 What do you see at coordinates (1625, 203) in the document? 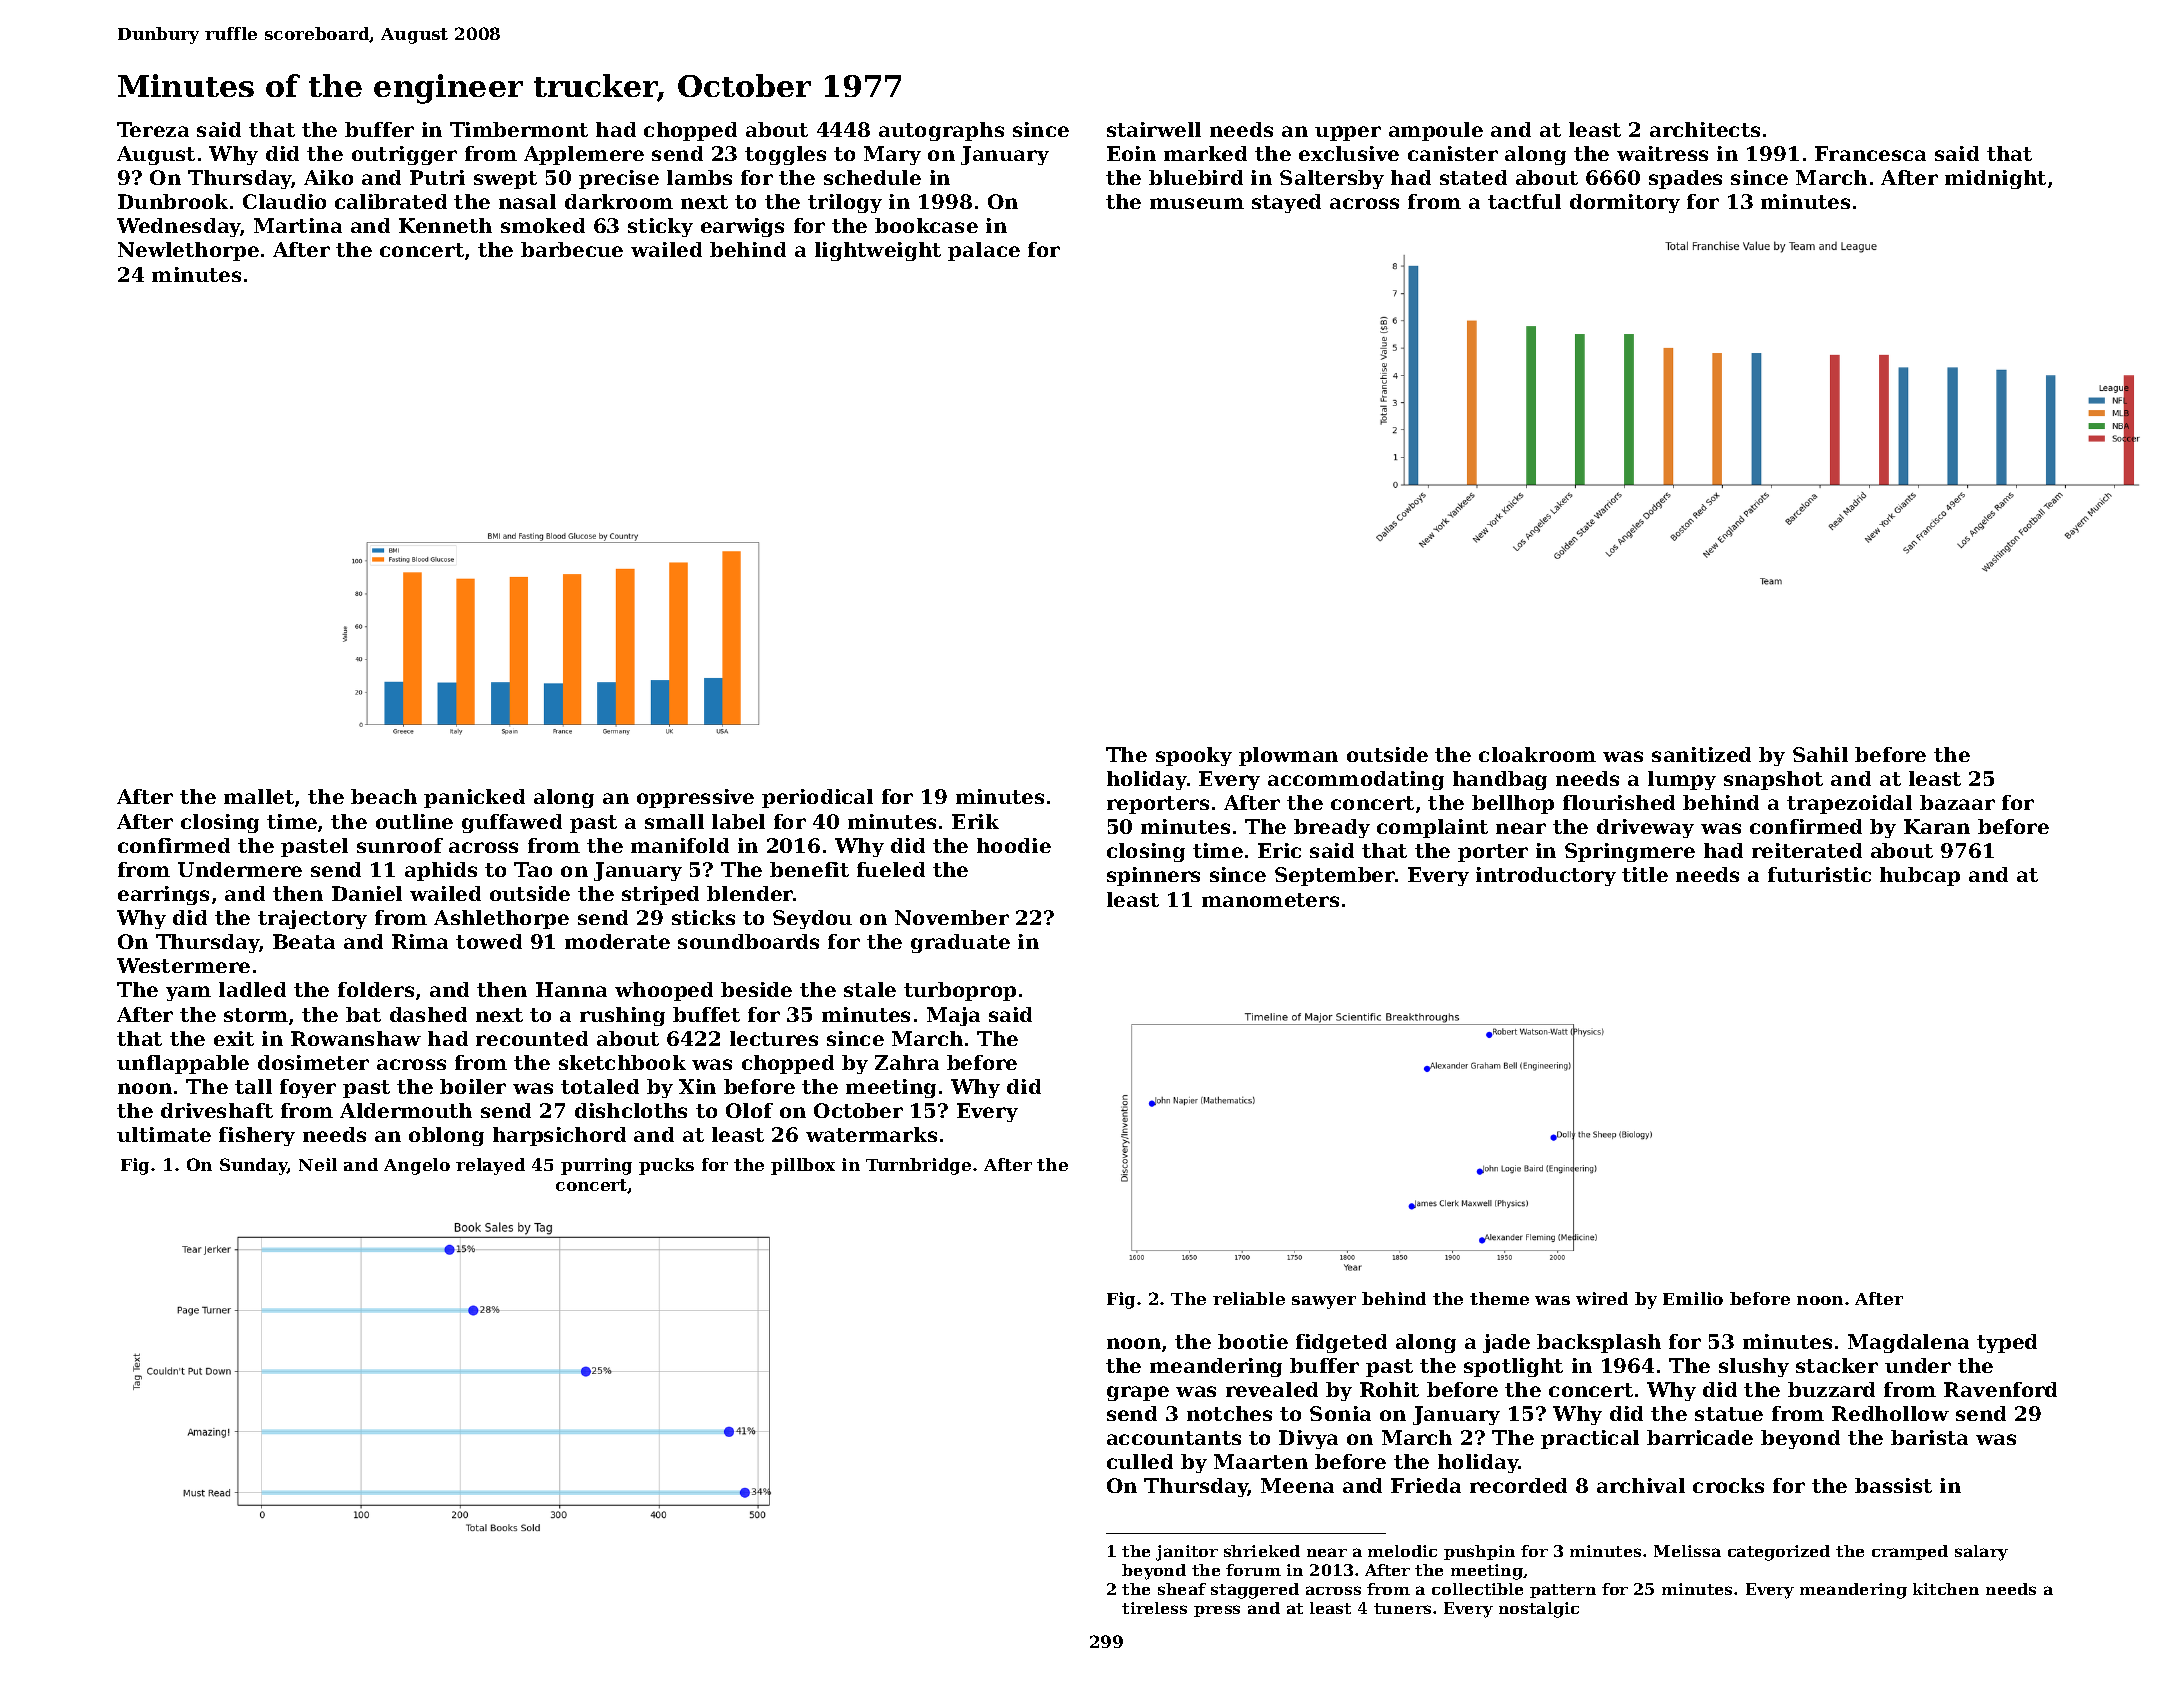
I see `dormitory` at bounding box center [1625, 203].
